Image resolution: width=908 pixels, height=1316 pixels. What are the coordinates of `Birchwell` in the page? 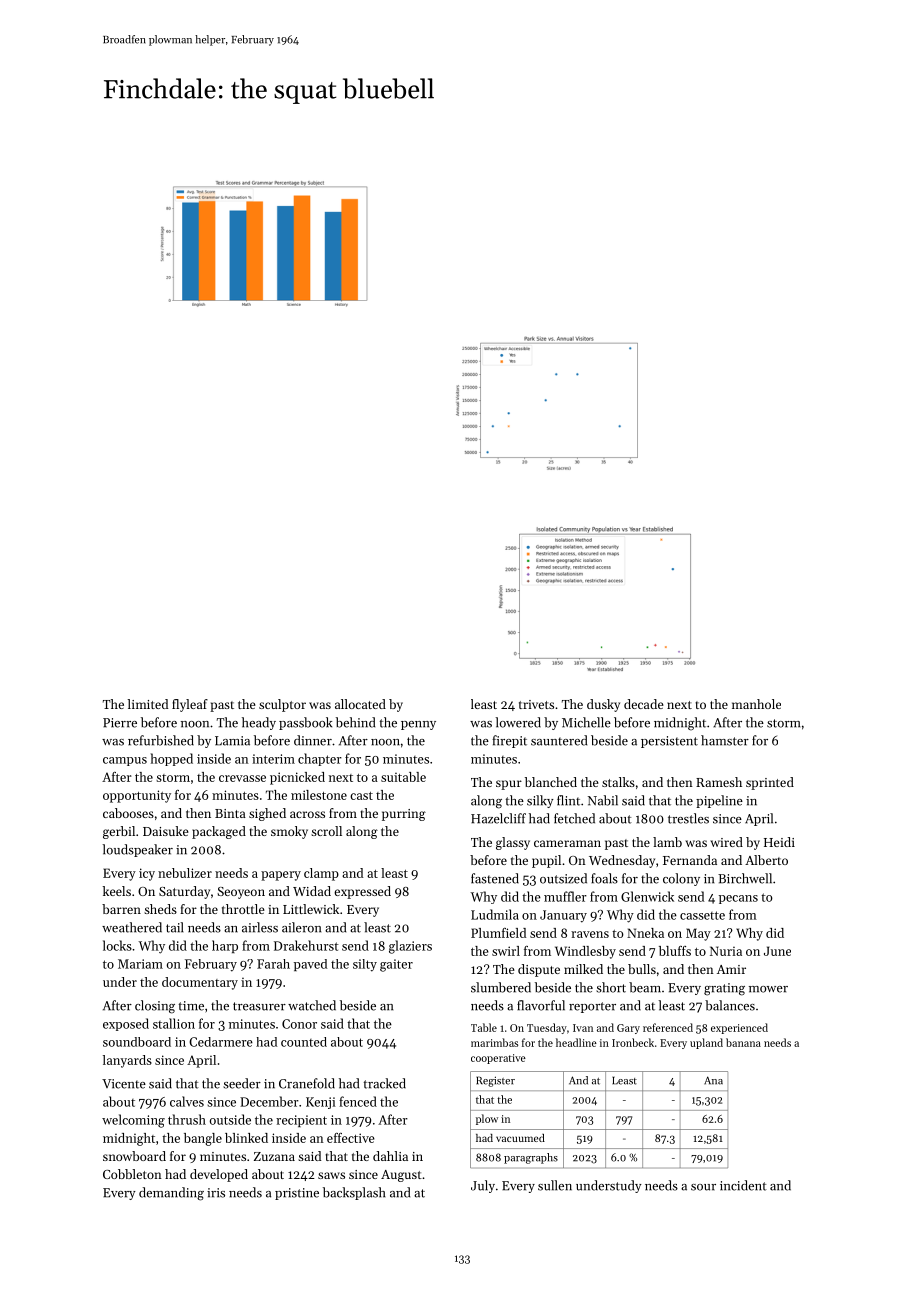 It's located at (745, 878).
